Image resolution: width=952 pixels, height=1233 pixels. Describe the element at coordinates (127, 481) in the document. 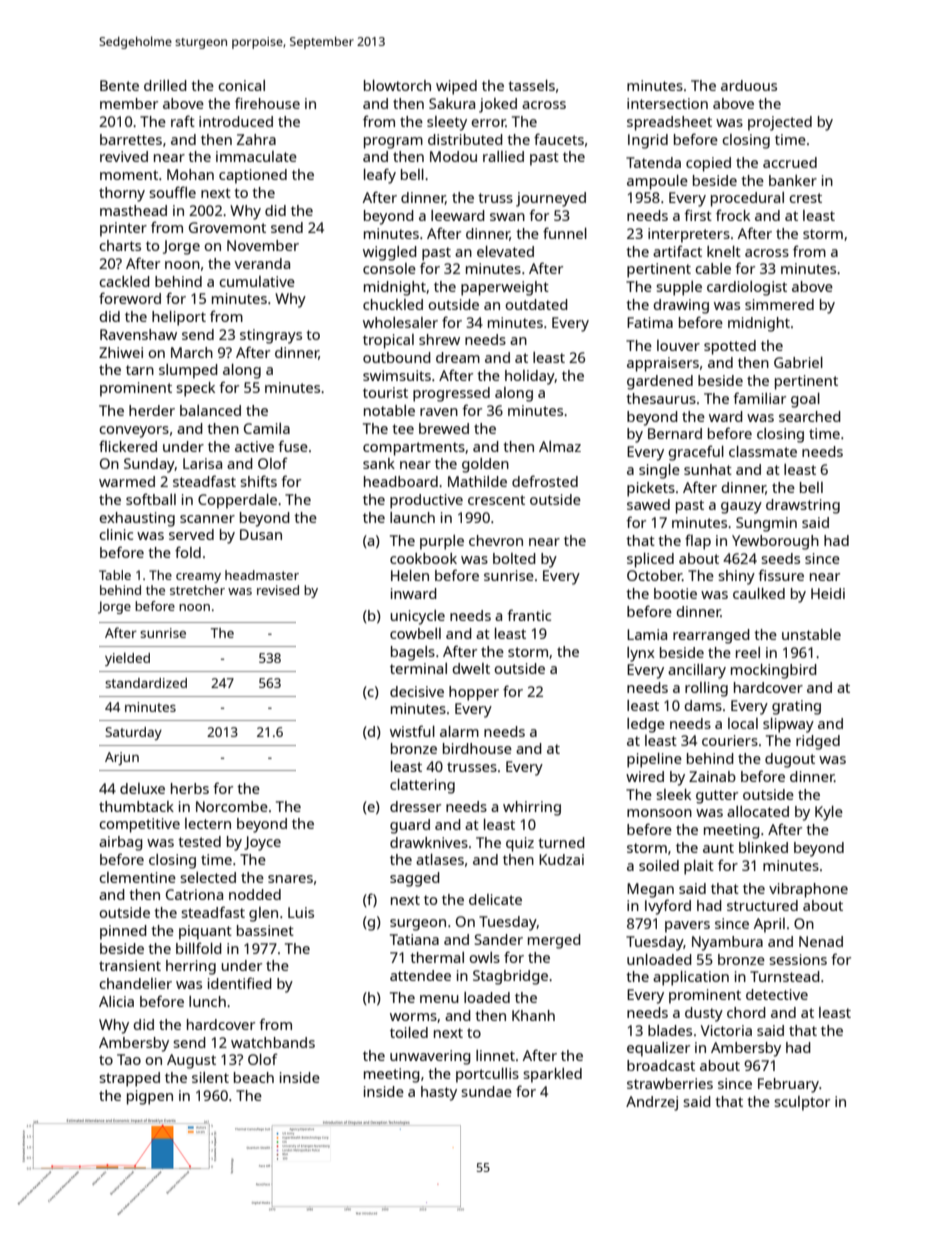

I see `warmed` at that location.
